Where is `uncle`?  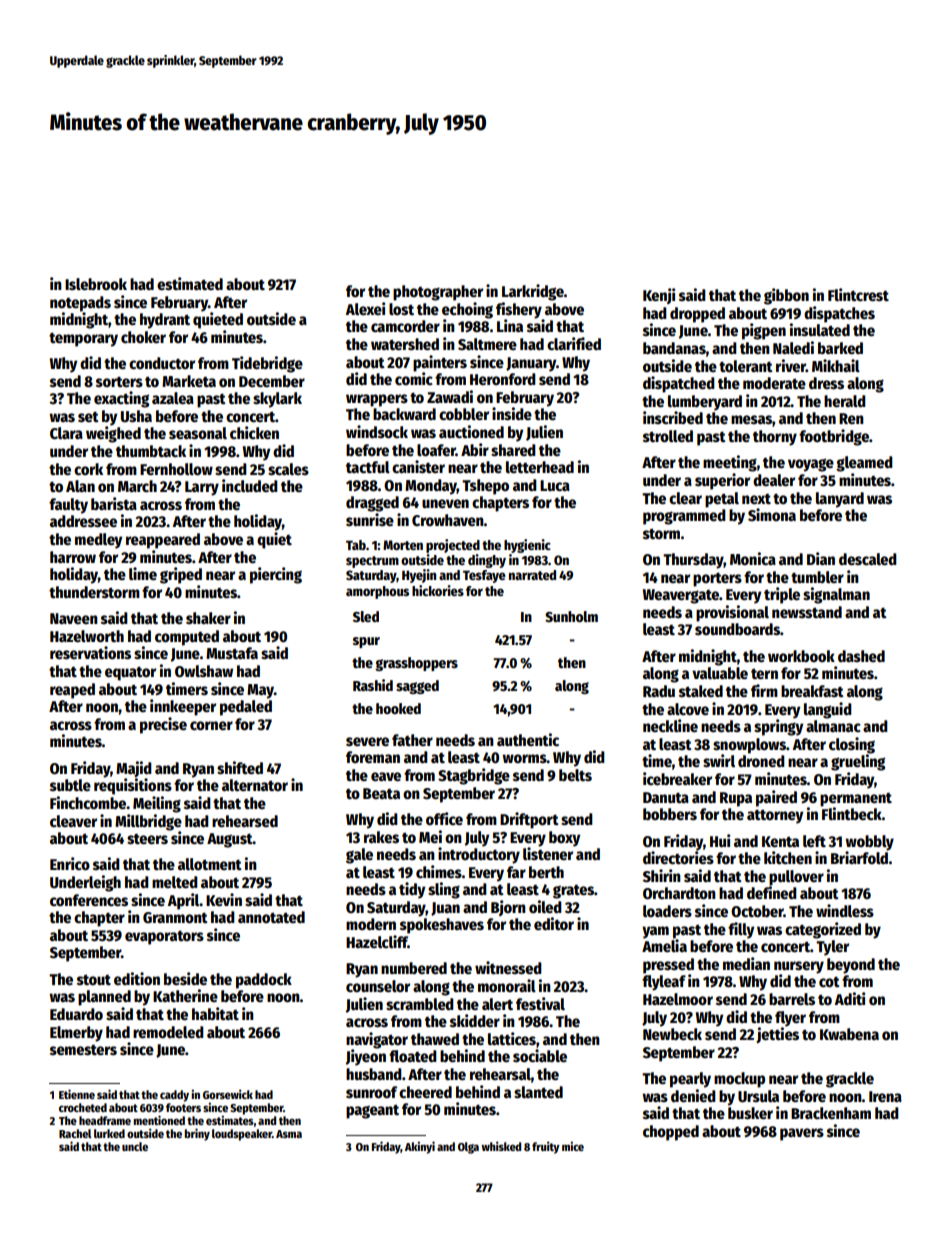 uncle is located at coordinates (135, 1146).
